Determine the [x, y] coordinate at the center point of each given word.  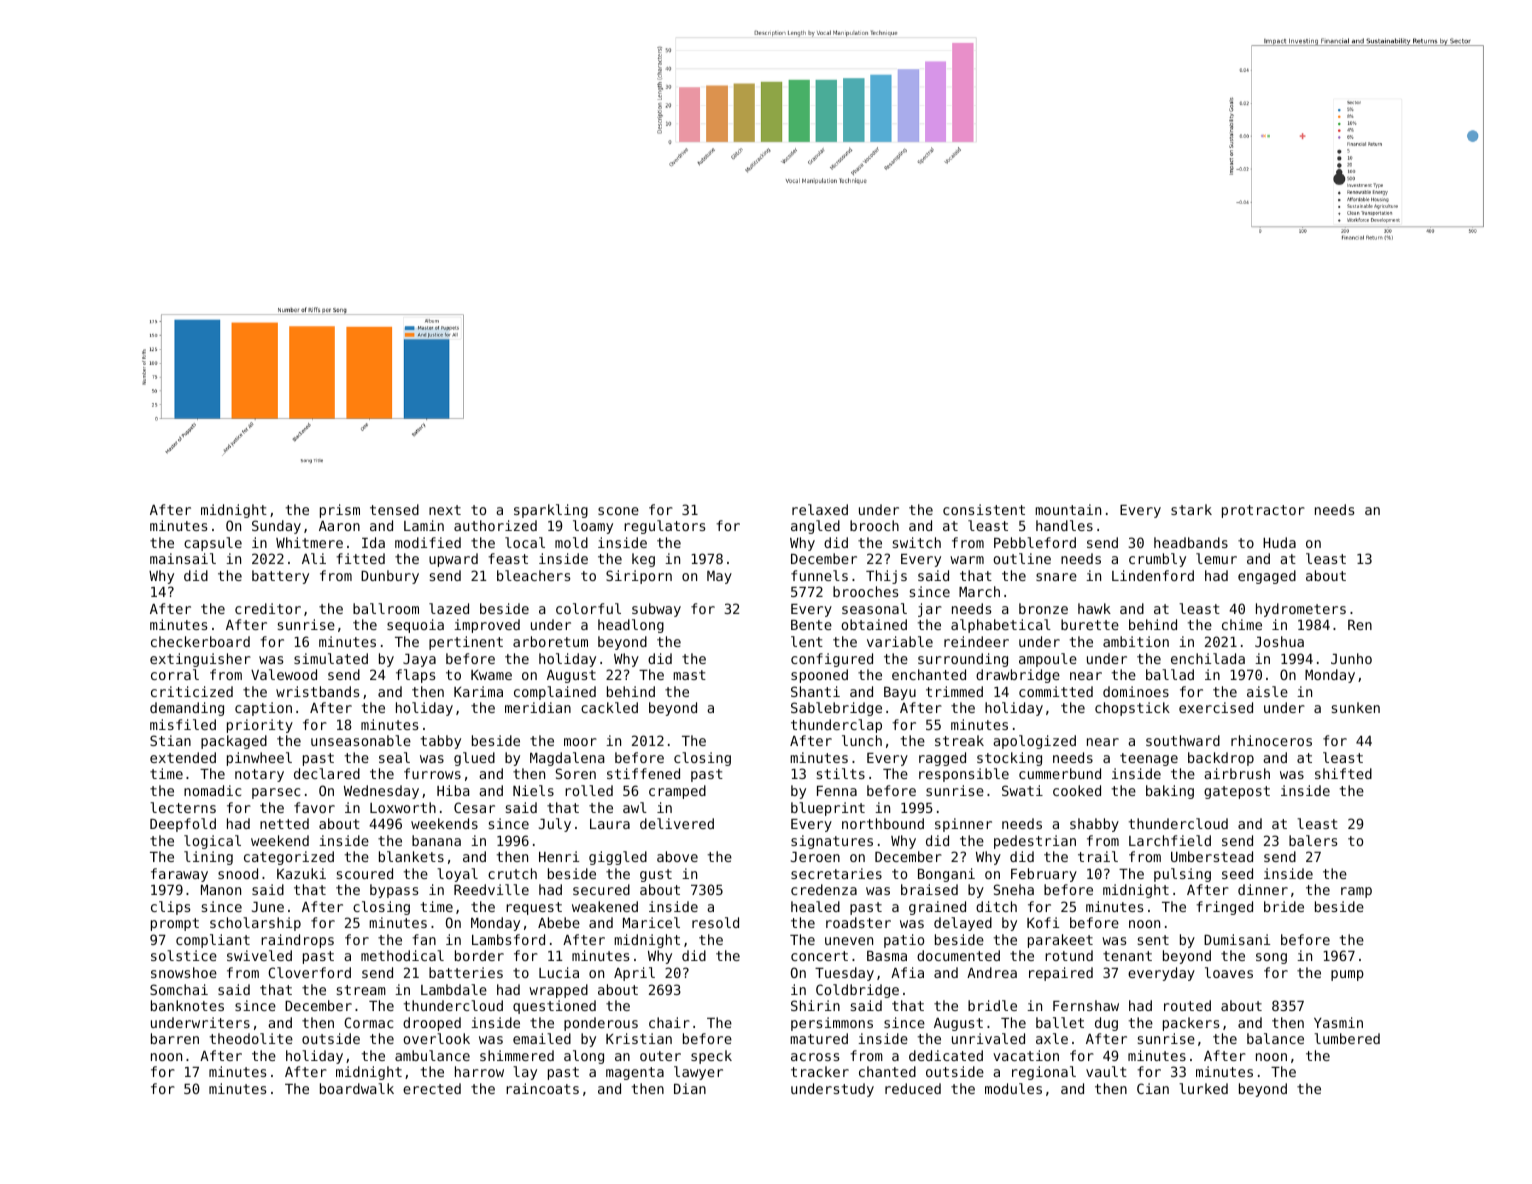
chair [669, 1022]
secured [601, 889]
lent [807, 641]
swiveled [259, 955]
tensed [394, 509]
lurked [1203, 1088]
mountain [1068, 509]
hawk [1094, 608]
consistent [984, 509]
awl [635, 807]
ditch [996, 906]
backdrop [1221, 759]
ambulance [432, 1055]
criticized [192, 691]
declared [327, 773]
